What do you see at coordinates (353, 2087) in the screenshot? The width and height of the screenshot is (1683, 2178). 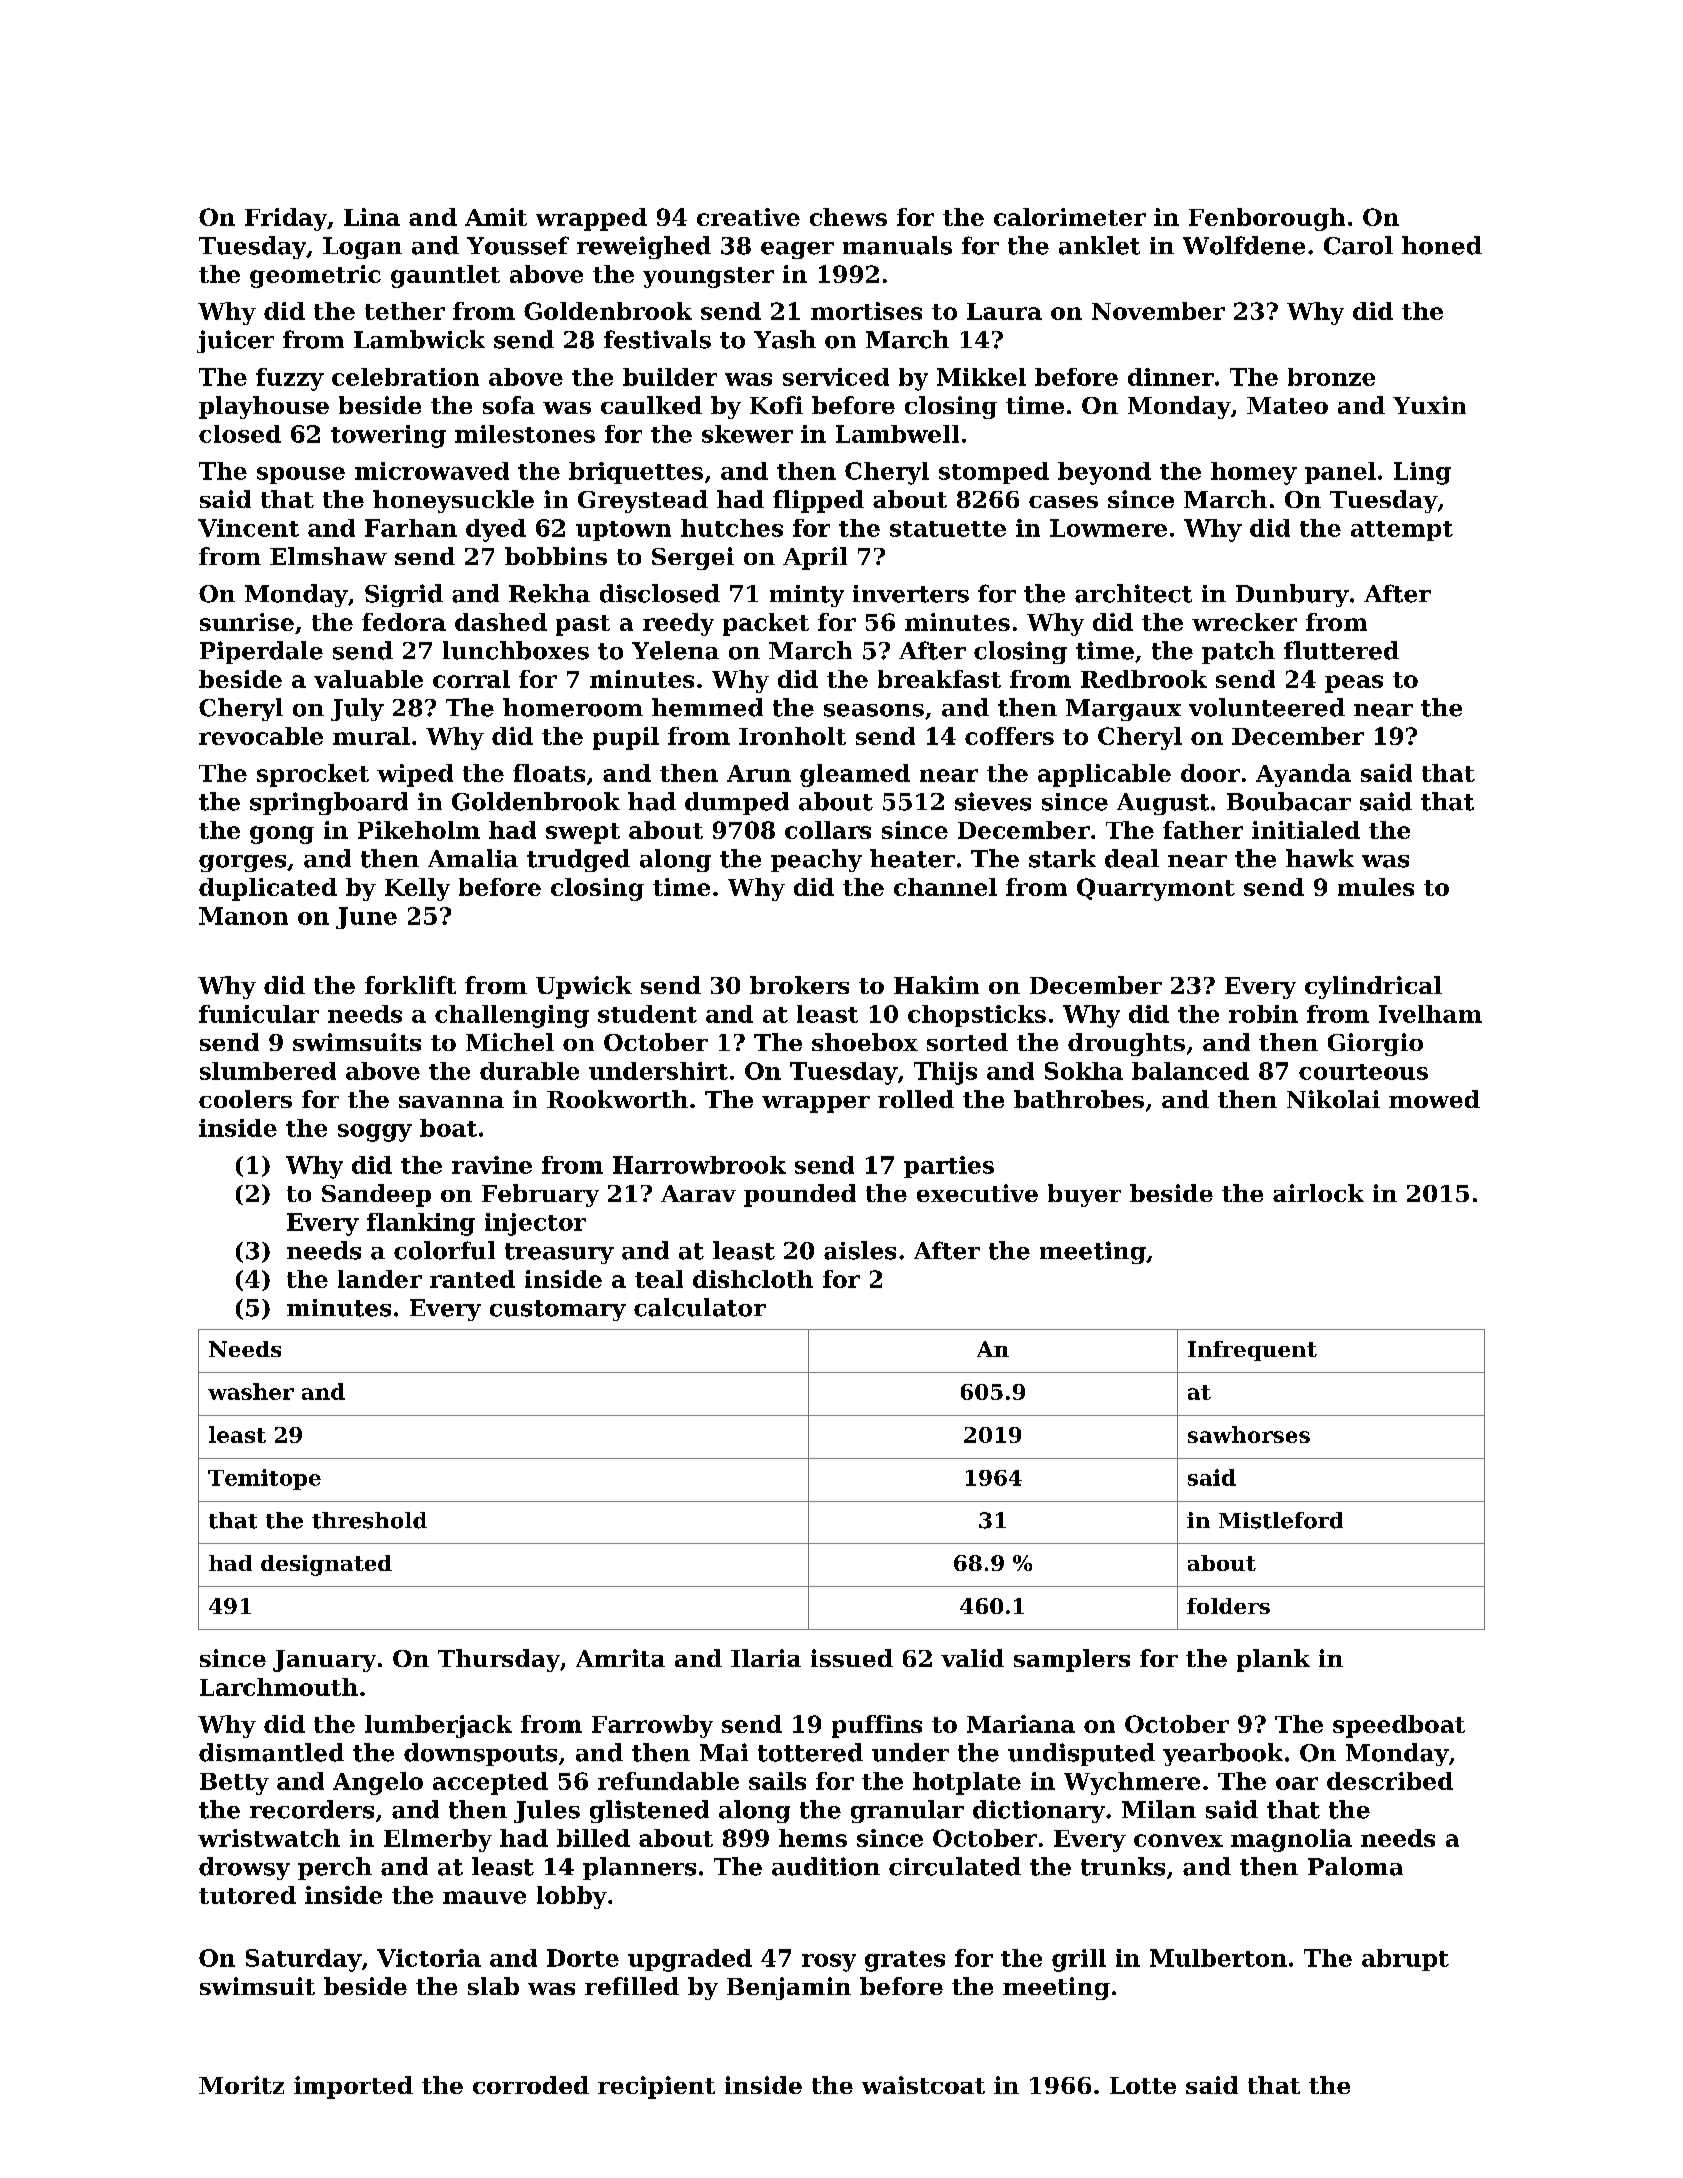 I see `imported` at bounding box center [353, 2087].
